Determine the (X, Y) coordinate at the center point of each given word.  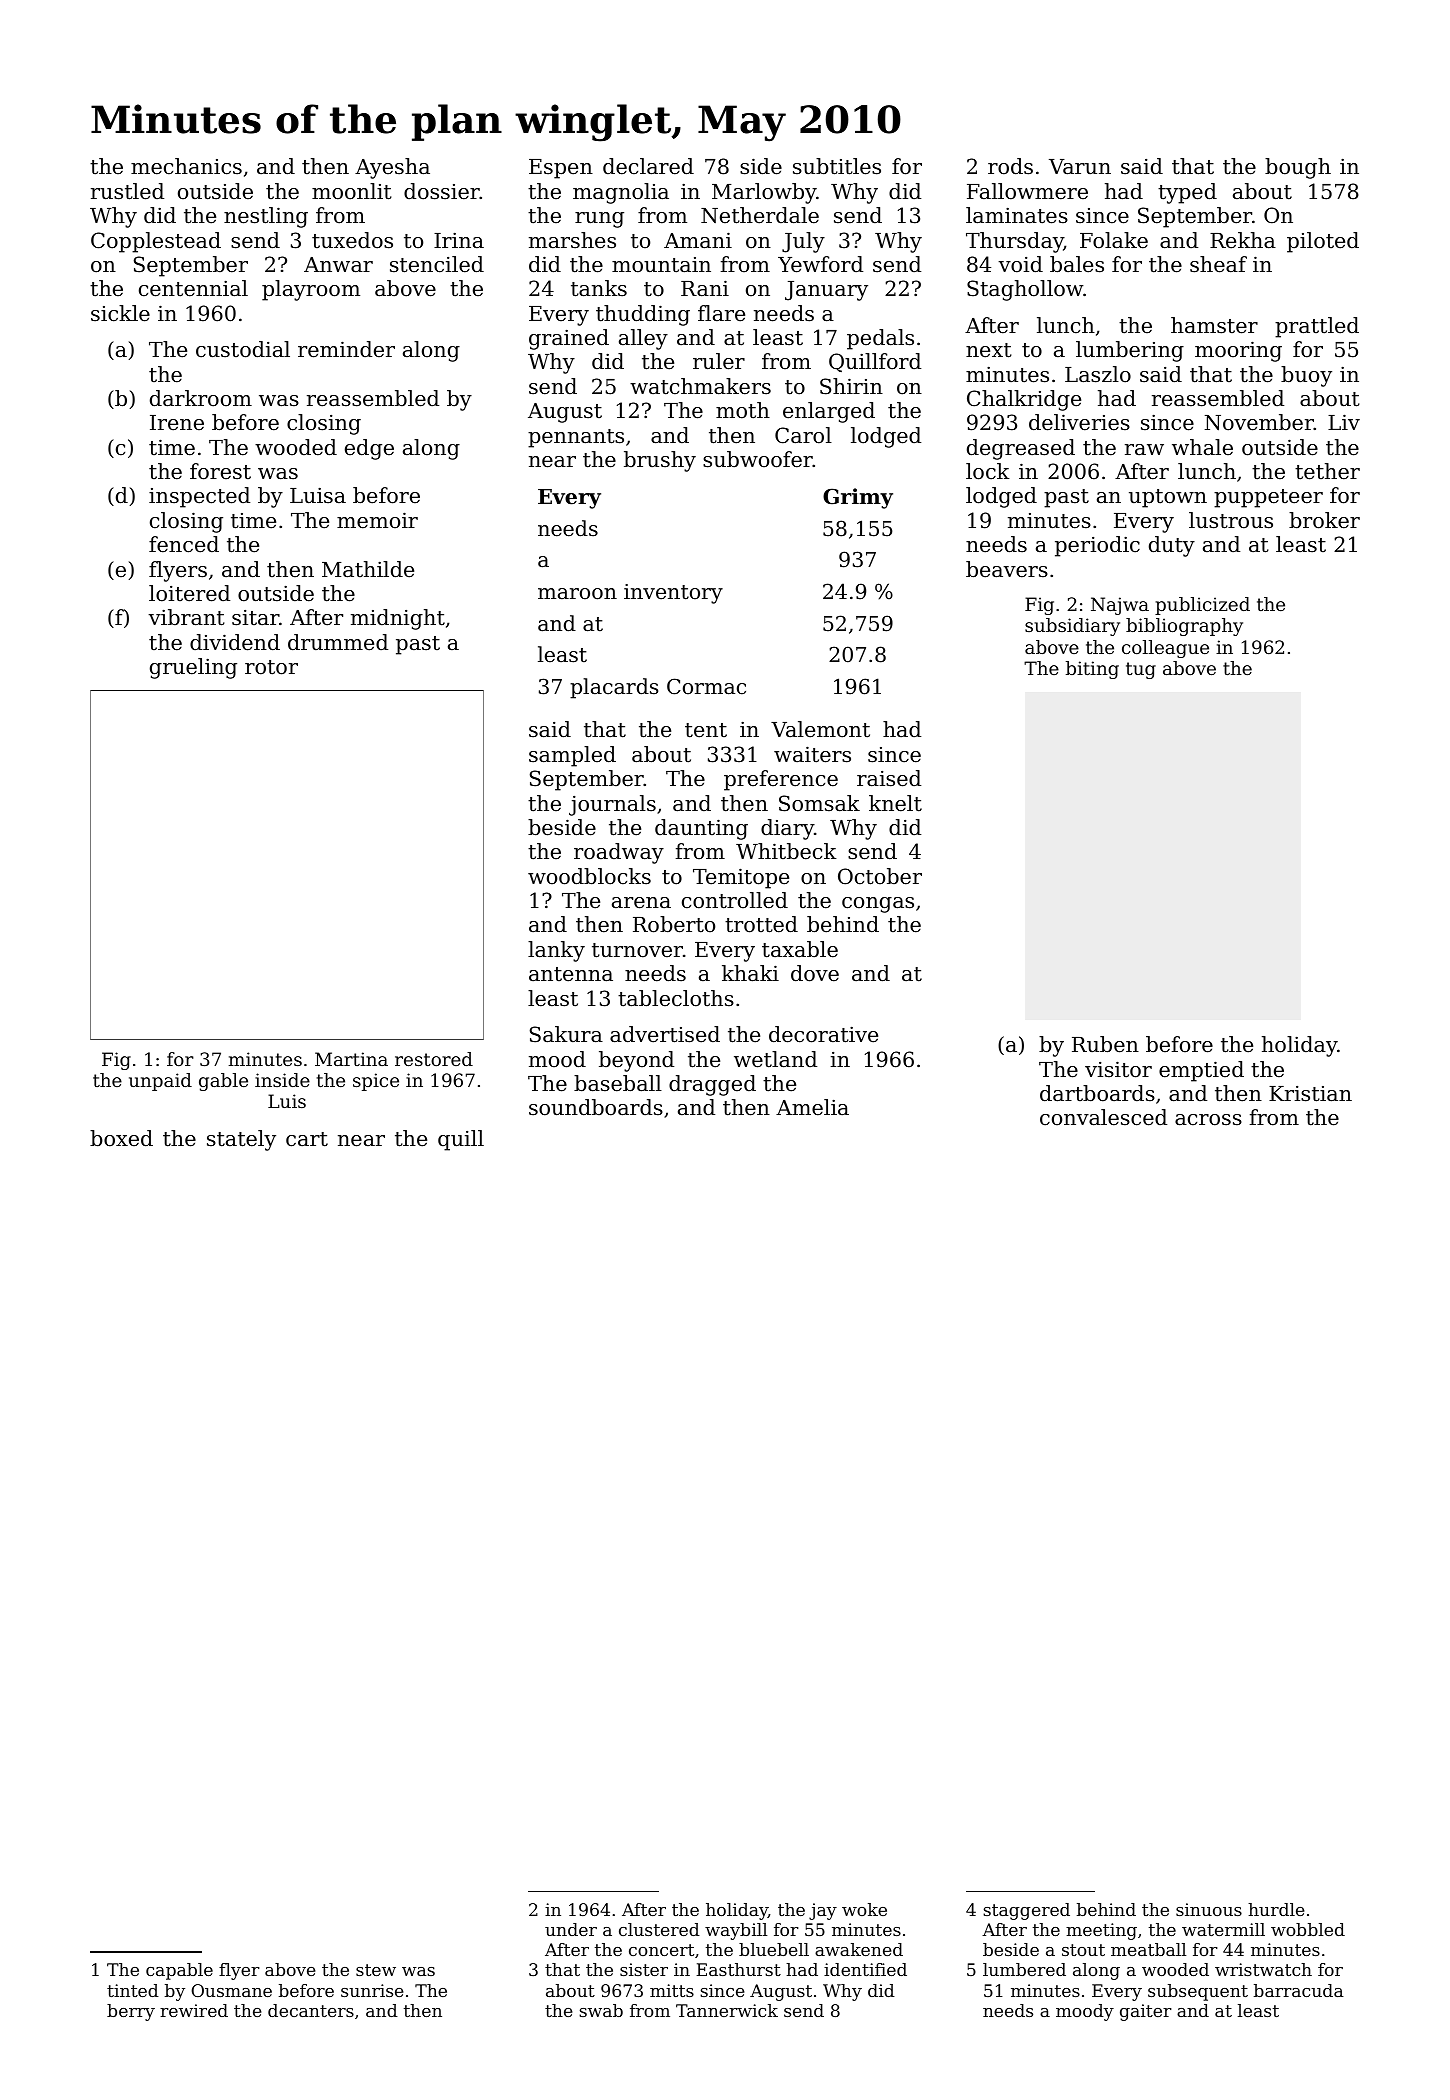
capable (179, 1971)
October (880, 876)
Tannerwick (727, 2010)
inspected (199, 497)
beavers (1007, 569)
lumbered (1024, 1969)
